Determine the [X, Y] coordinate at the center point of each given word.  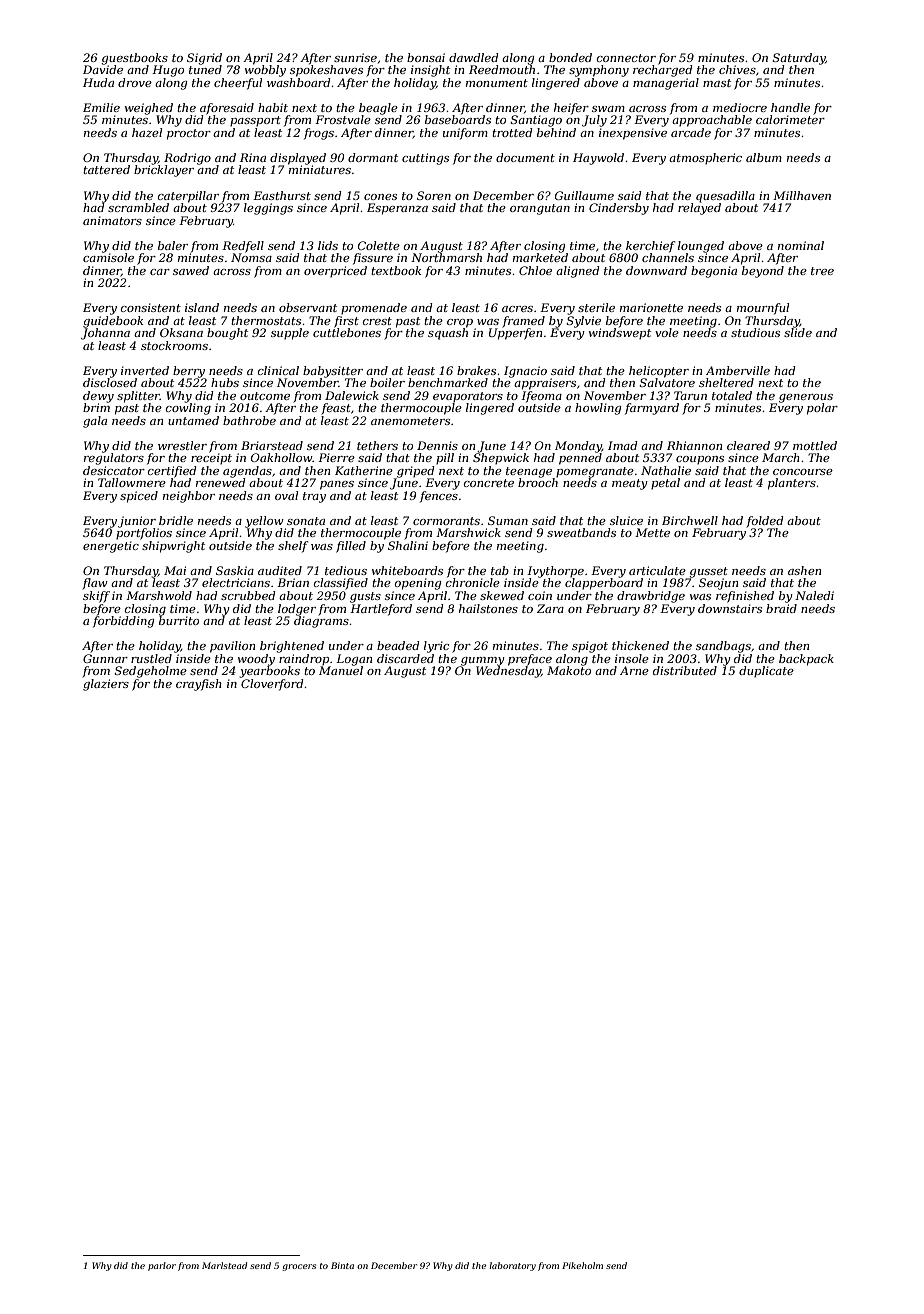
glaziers [106, 685]
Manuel [341, 670]
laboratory [512, 1266]
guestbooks [135, 59]
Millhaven [802, 195]
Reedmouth [502, 69]
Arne [634, 670]
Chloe [535, 270]
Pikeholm [582, 1265]
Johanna [105, 334]
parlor [162, 1266]
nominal [801, 245]
